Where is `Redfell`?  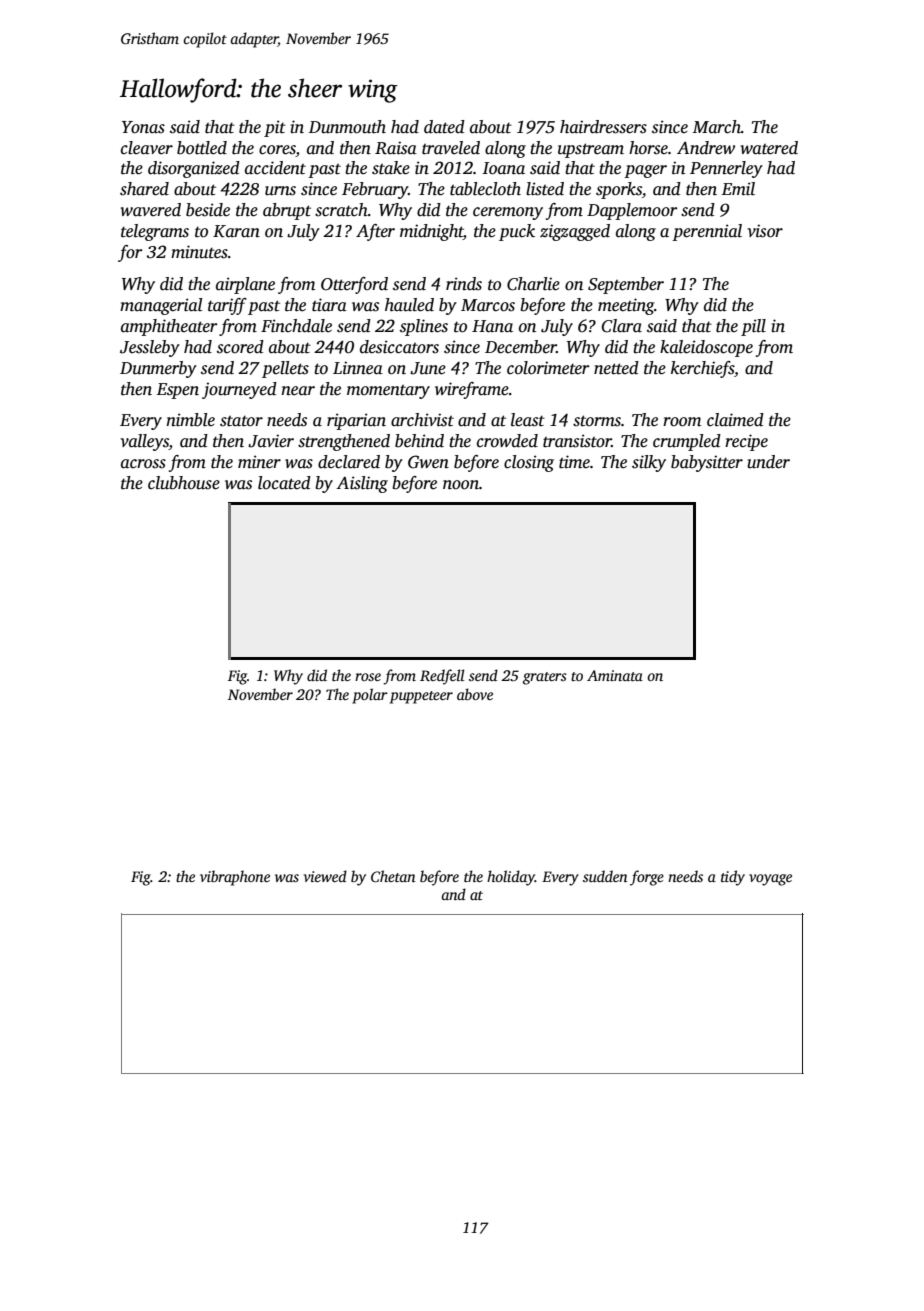
Redfell is located at coordinates (442, 677).
